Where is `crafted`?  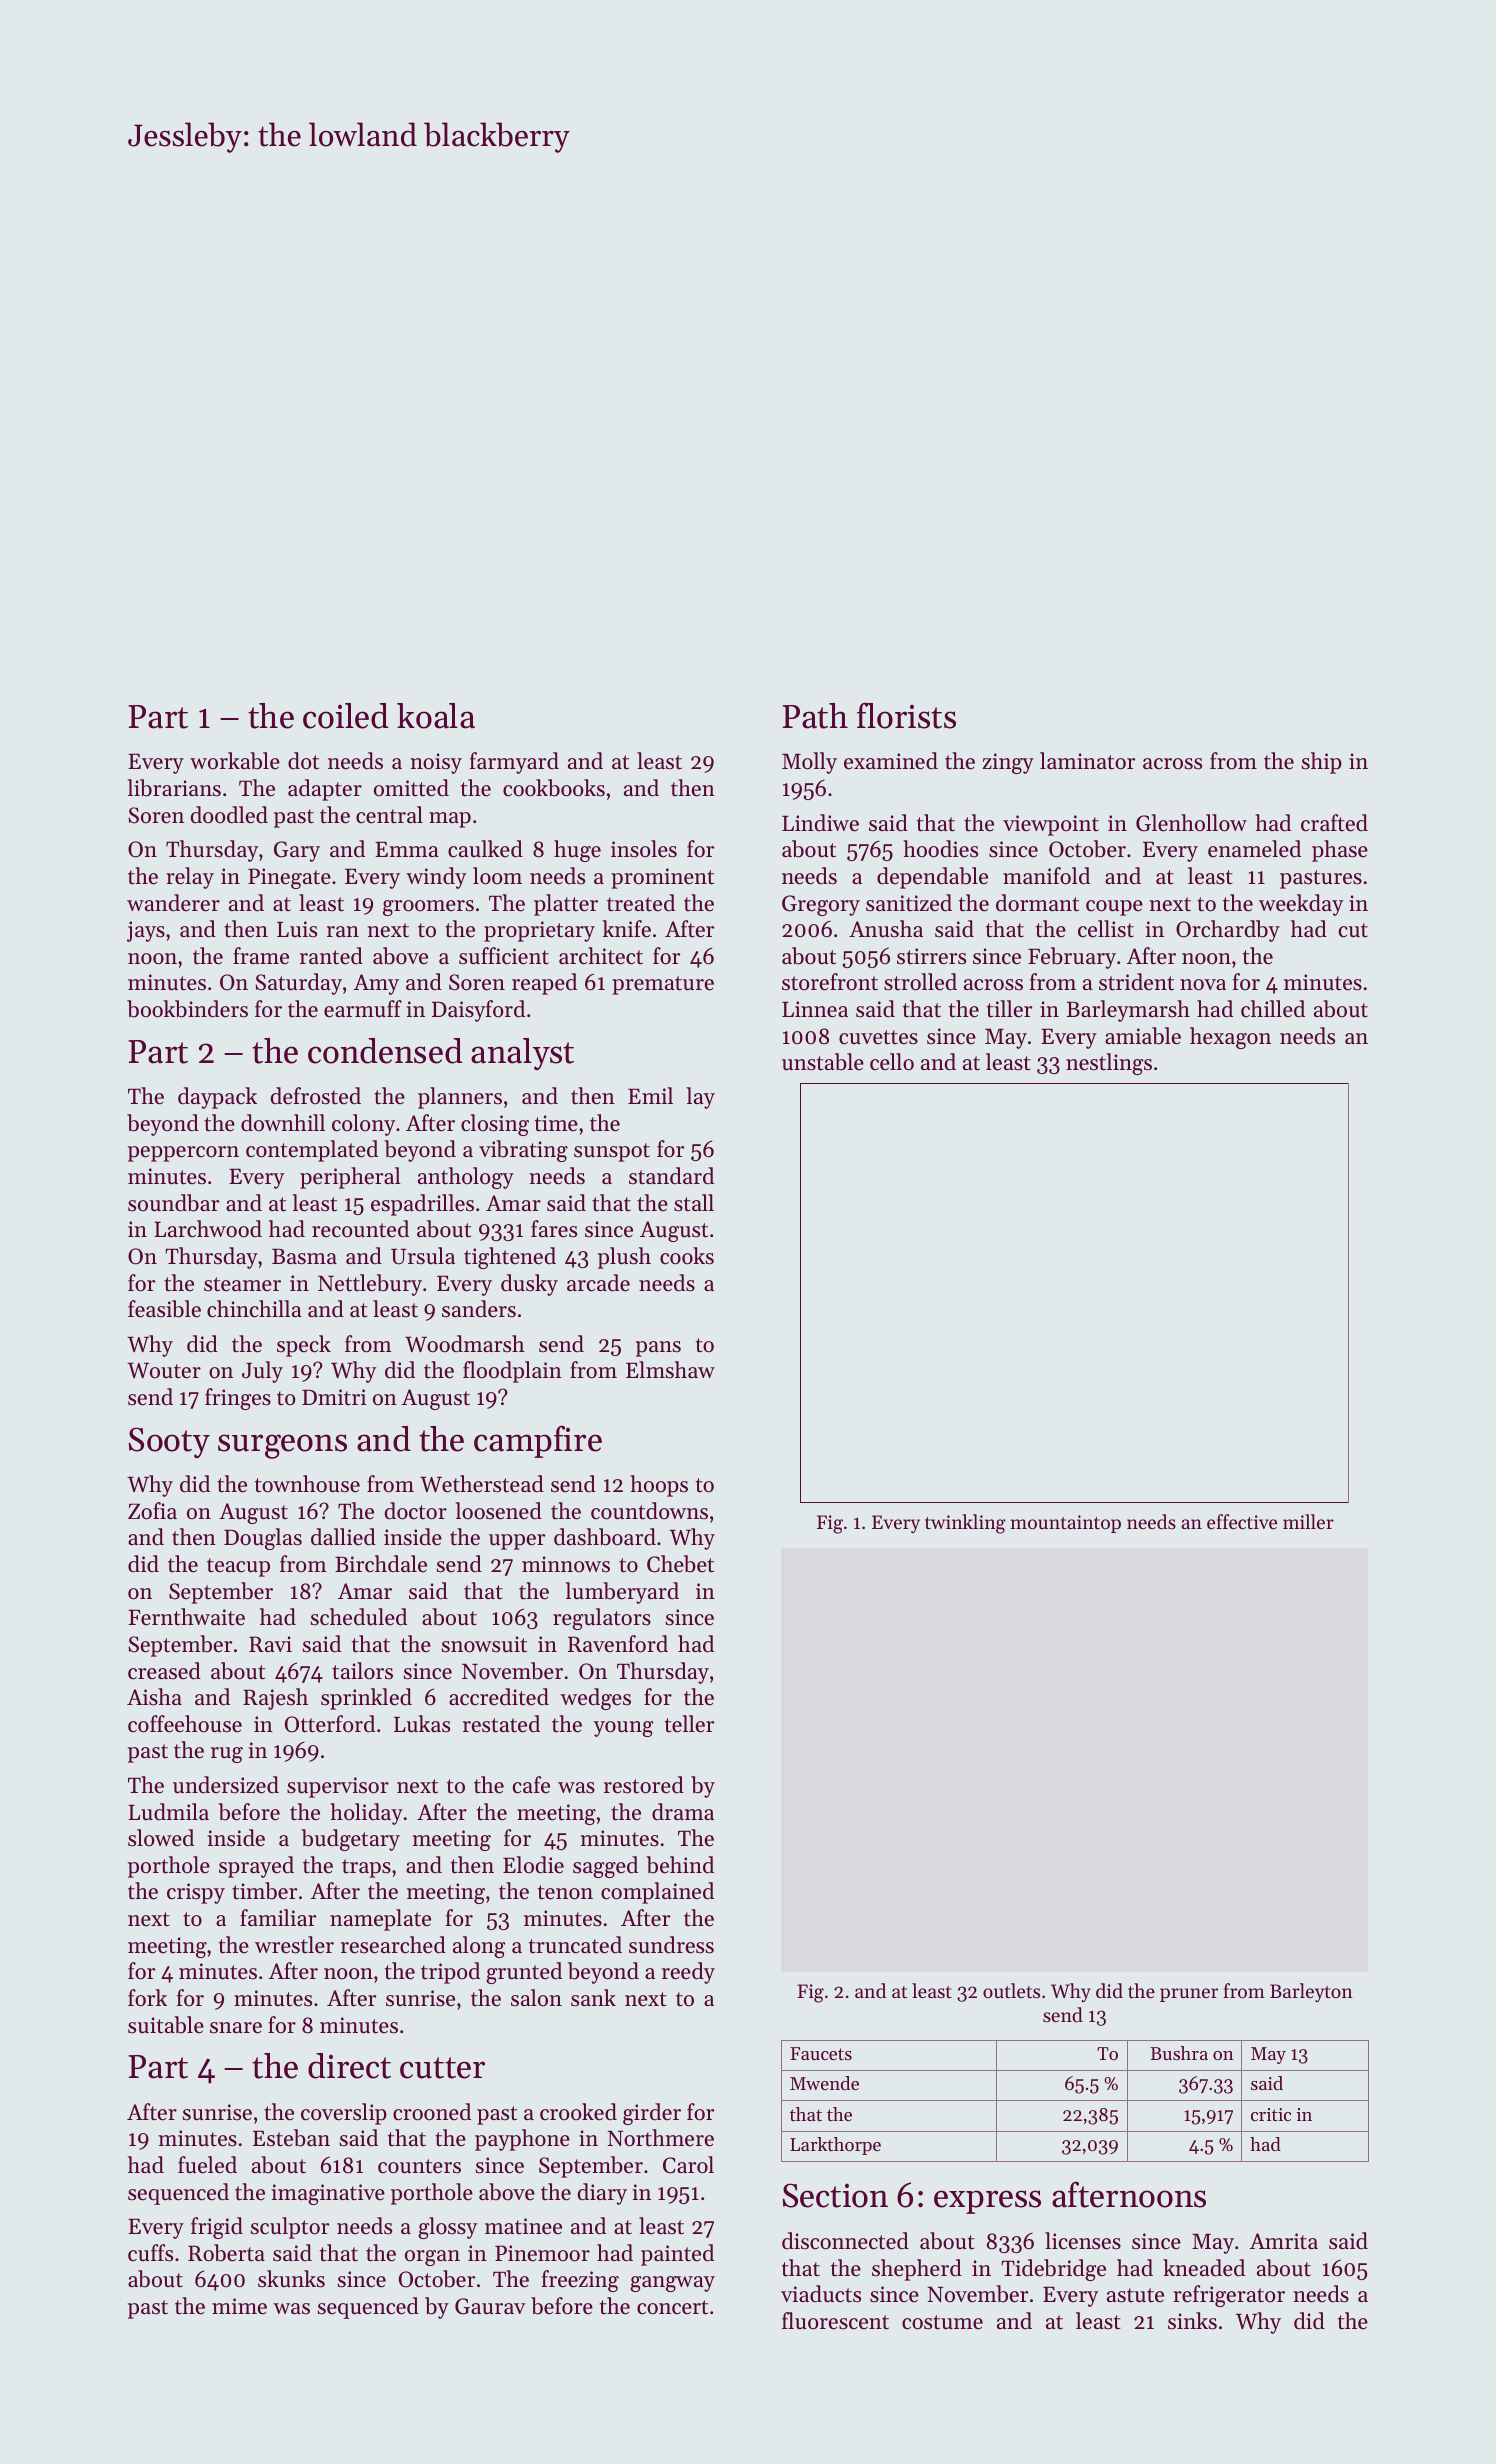 crafted is located at coordinates (1334, 823).
